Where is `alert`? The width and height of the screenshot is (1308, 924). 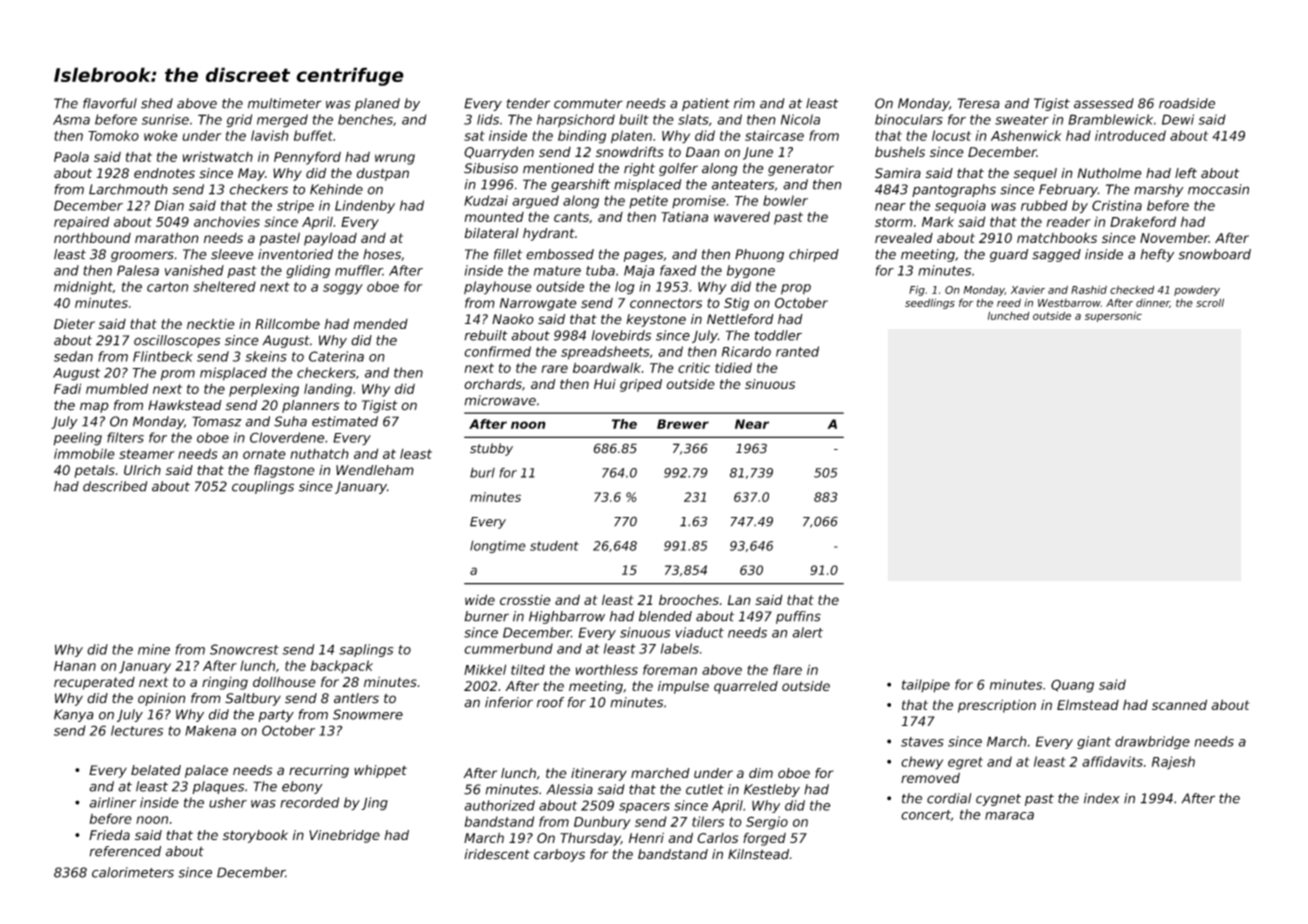
alert is located at coordinates (807, 632).
